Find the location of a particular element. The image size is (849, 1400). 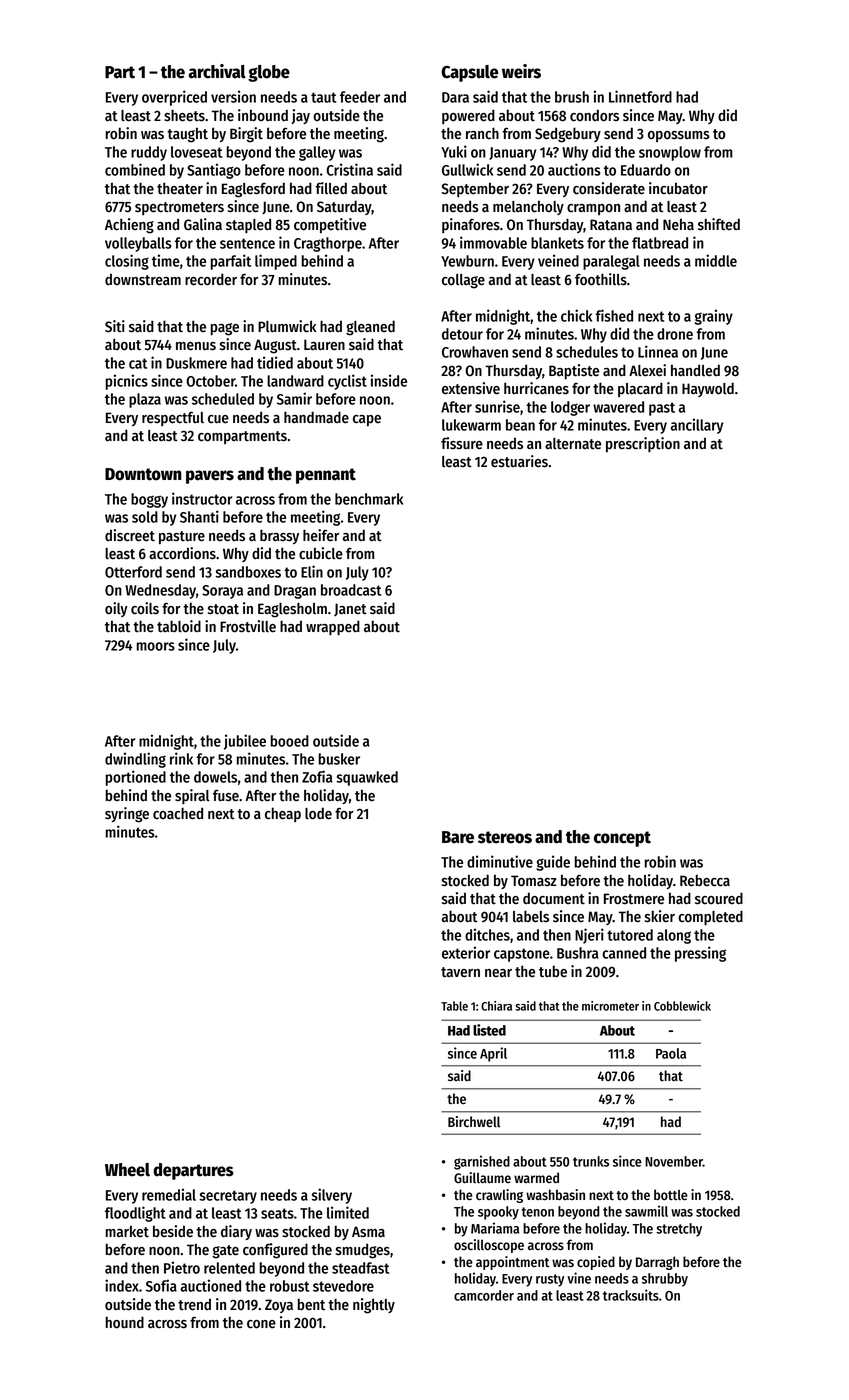

Linnetford is located at coordinates (640, 96).
